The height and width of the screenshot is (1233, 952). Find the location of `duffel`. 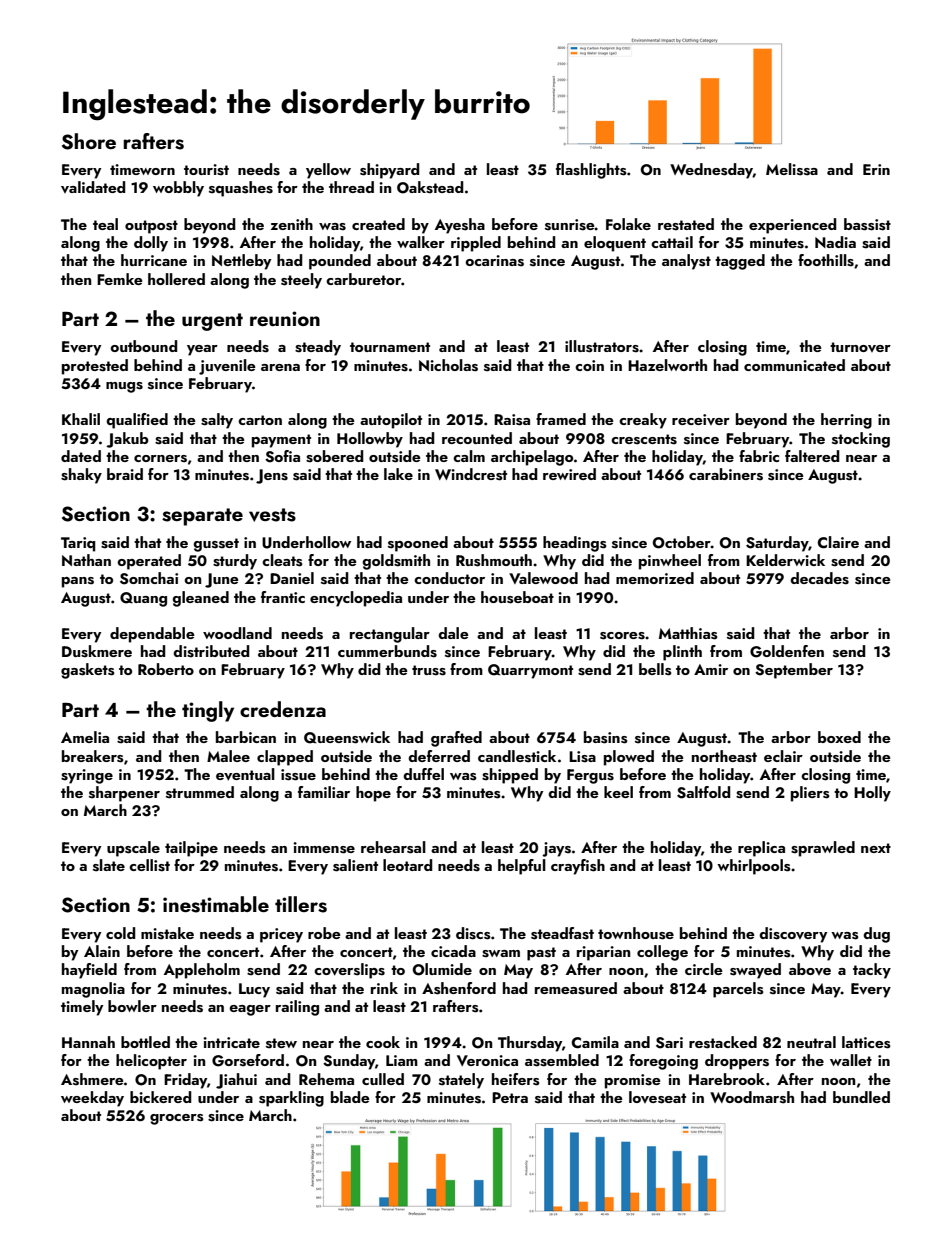

duffel is located at coordinates (423, 774).
